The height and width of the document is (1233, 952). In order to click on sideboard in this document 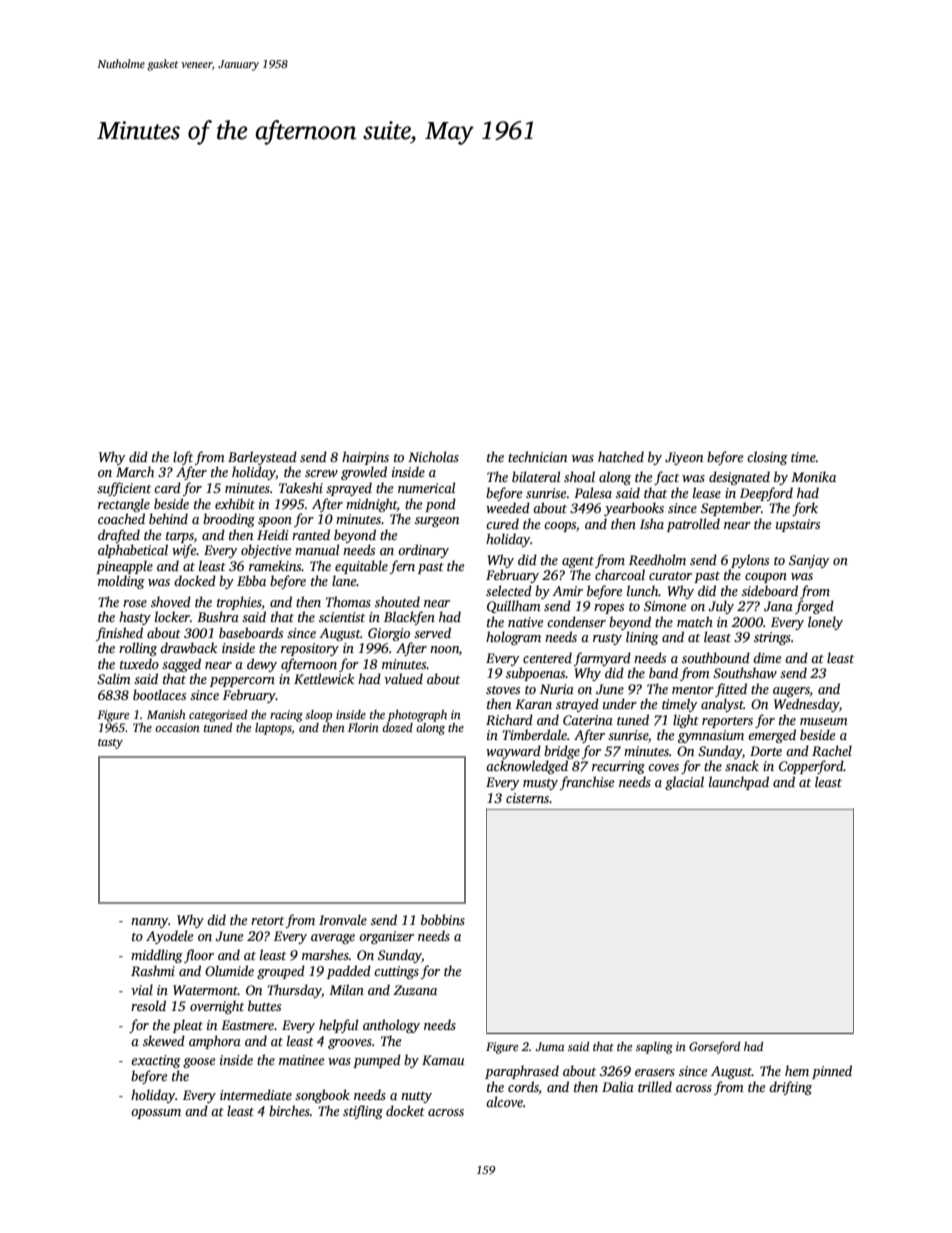, I will do `click(770, 590)`.
